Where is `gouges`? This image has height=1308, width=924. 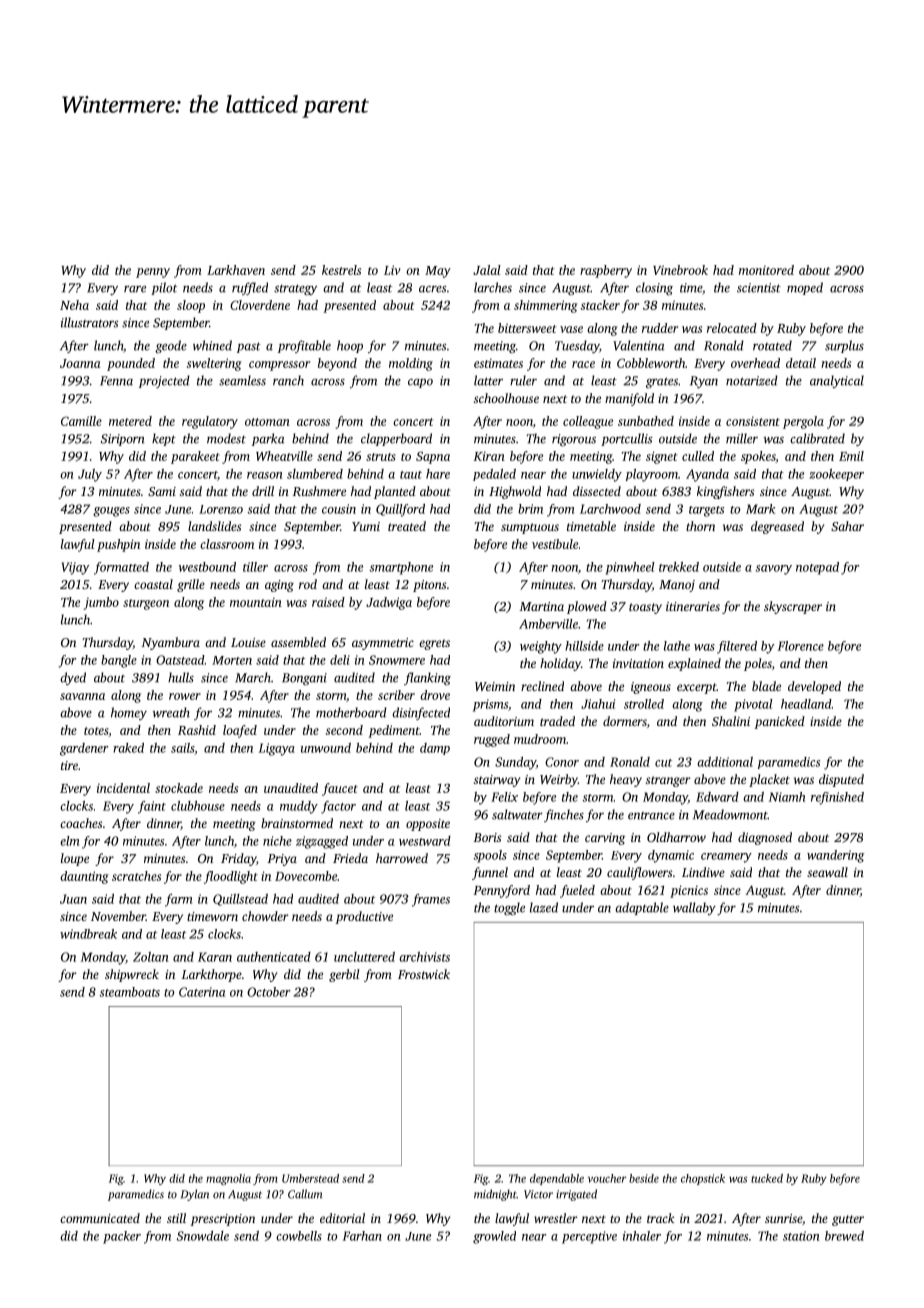 gouges is located at coordinates (111, 512).
